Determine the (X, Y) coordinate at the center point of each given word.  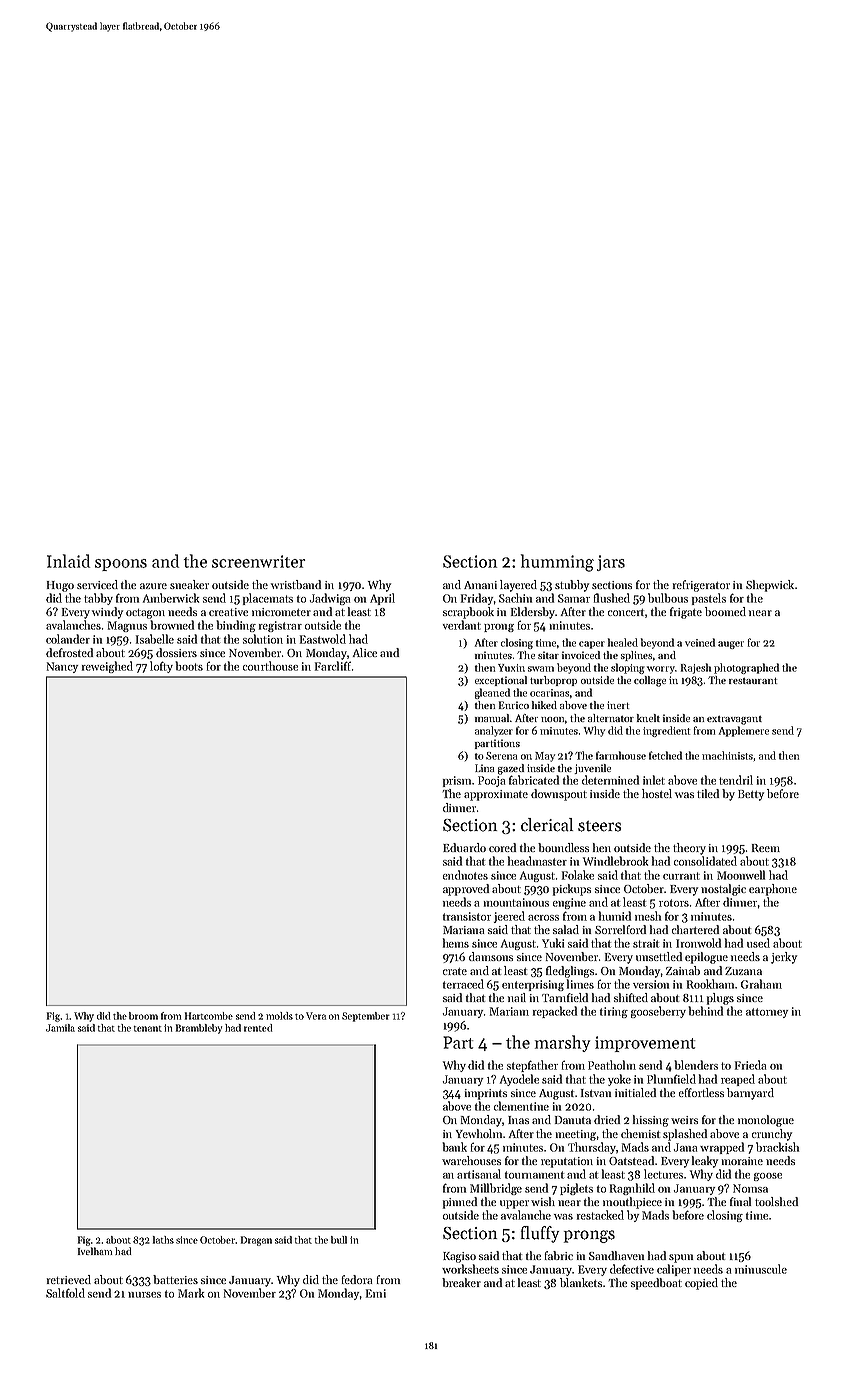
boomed (725, 611)
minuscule (761, 1269)
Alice (365, 652)
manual (492, 718)
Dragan (256, 1241)
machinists (727, 755)
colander (68, 639)
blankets (581, 1282)
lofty (161, 667)
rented (258, 1028)
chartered (695, 929)
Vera (316, 1016)
